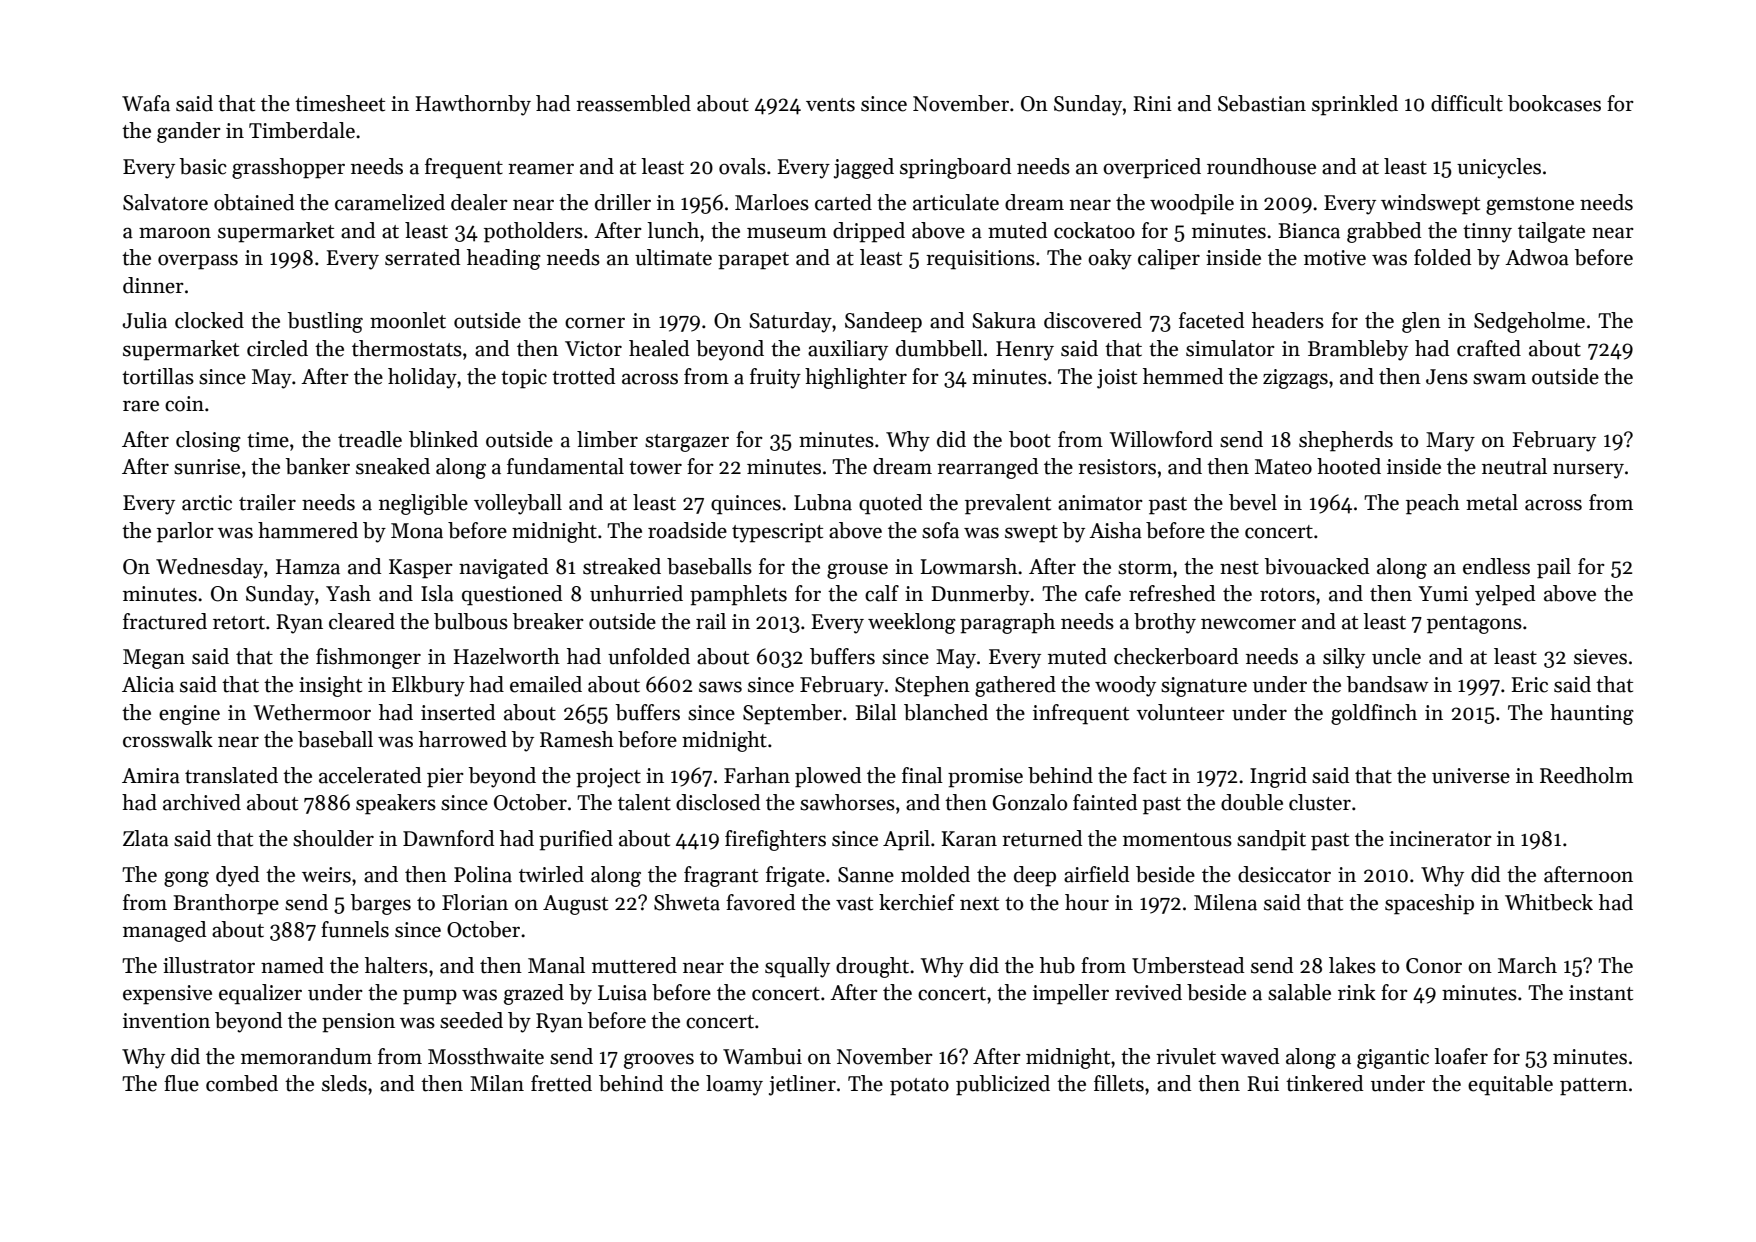 The width and height of the screenshot is (1756, 1242). Describe the element at coordinates (1474, 625) in the screenshot. I see `pentagons` at that location.
